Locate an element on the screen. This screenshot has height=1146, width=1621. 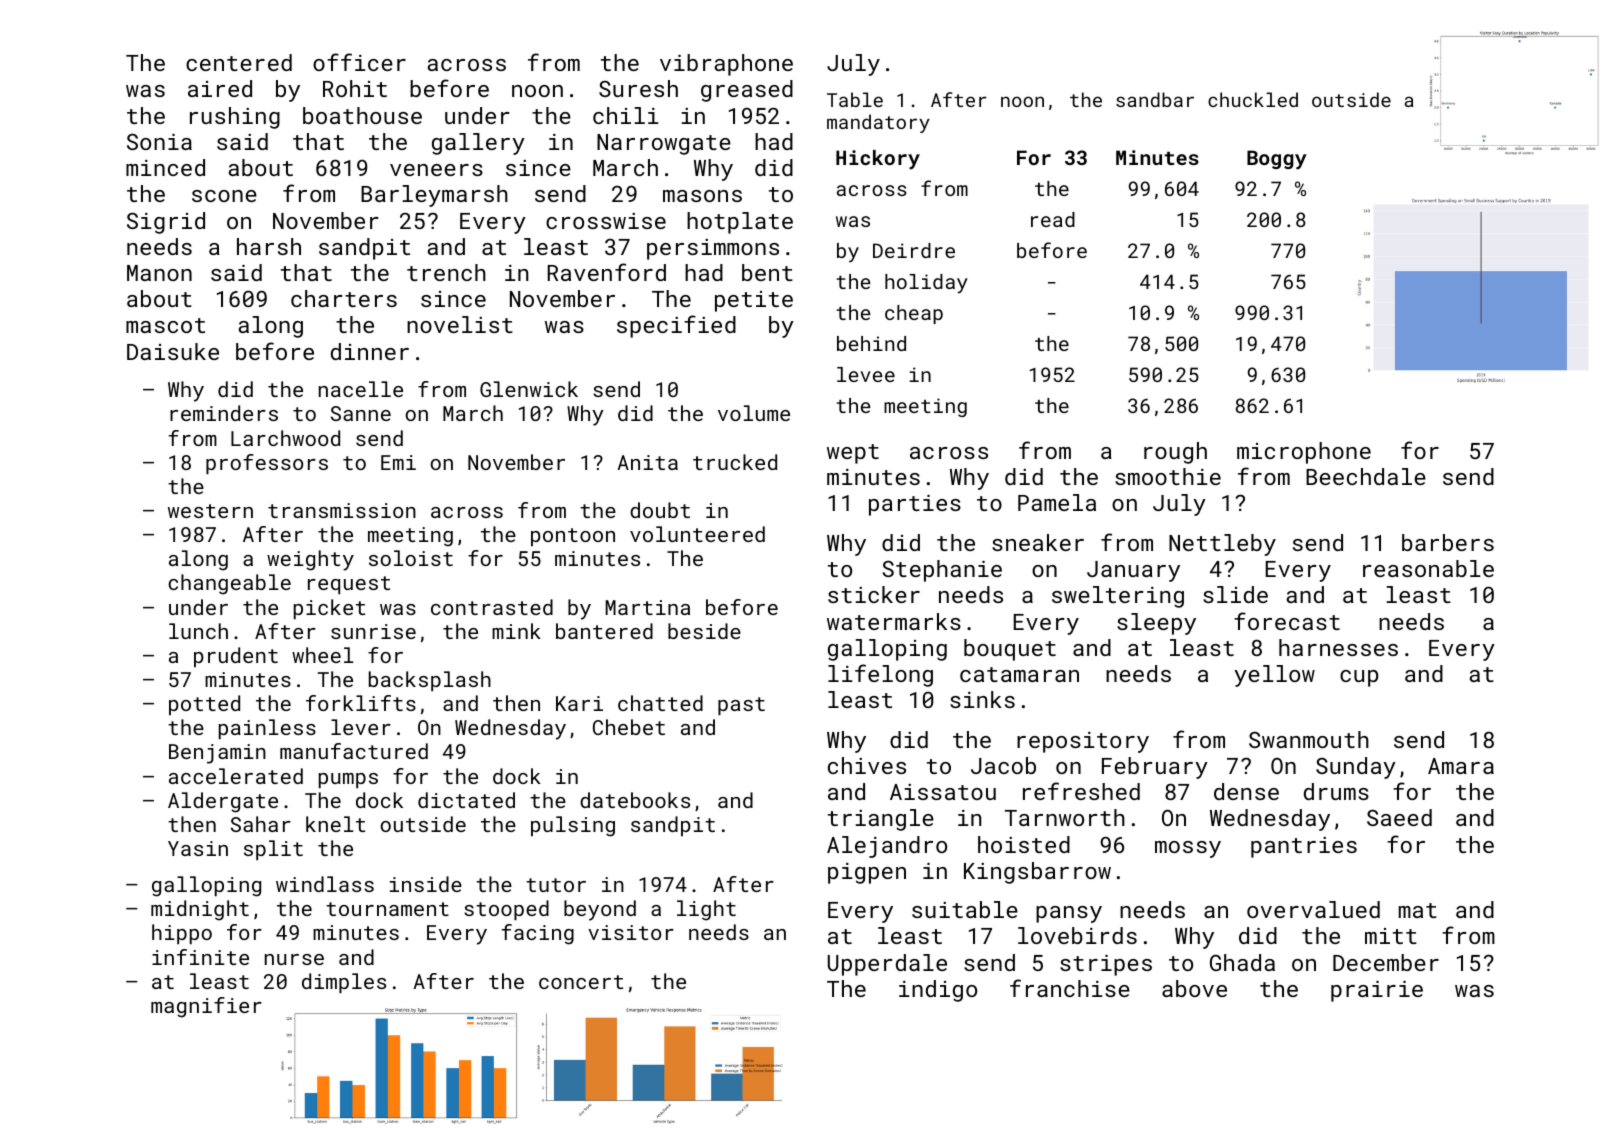
forecast is located at coordinates (1287, 621).
